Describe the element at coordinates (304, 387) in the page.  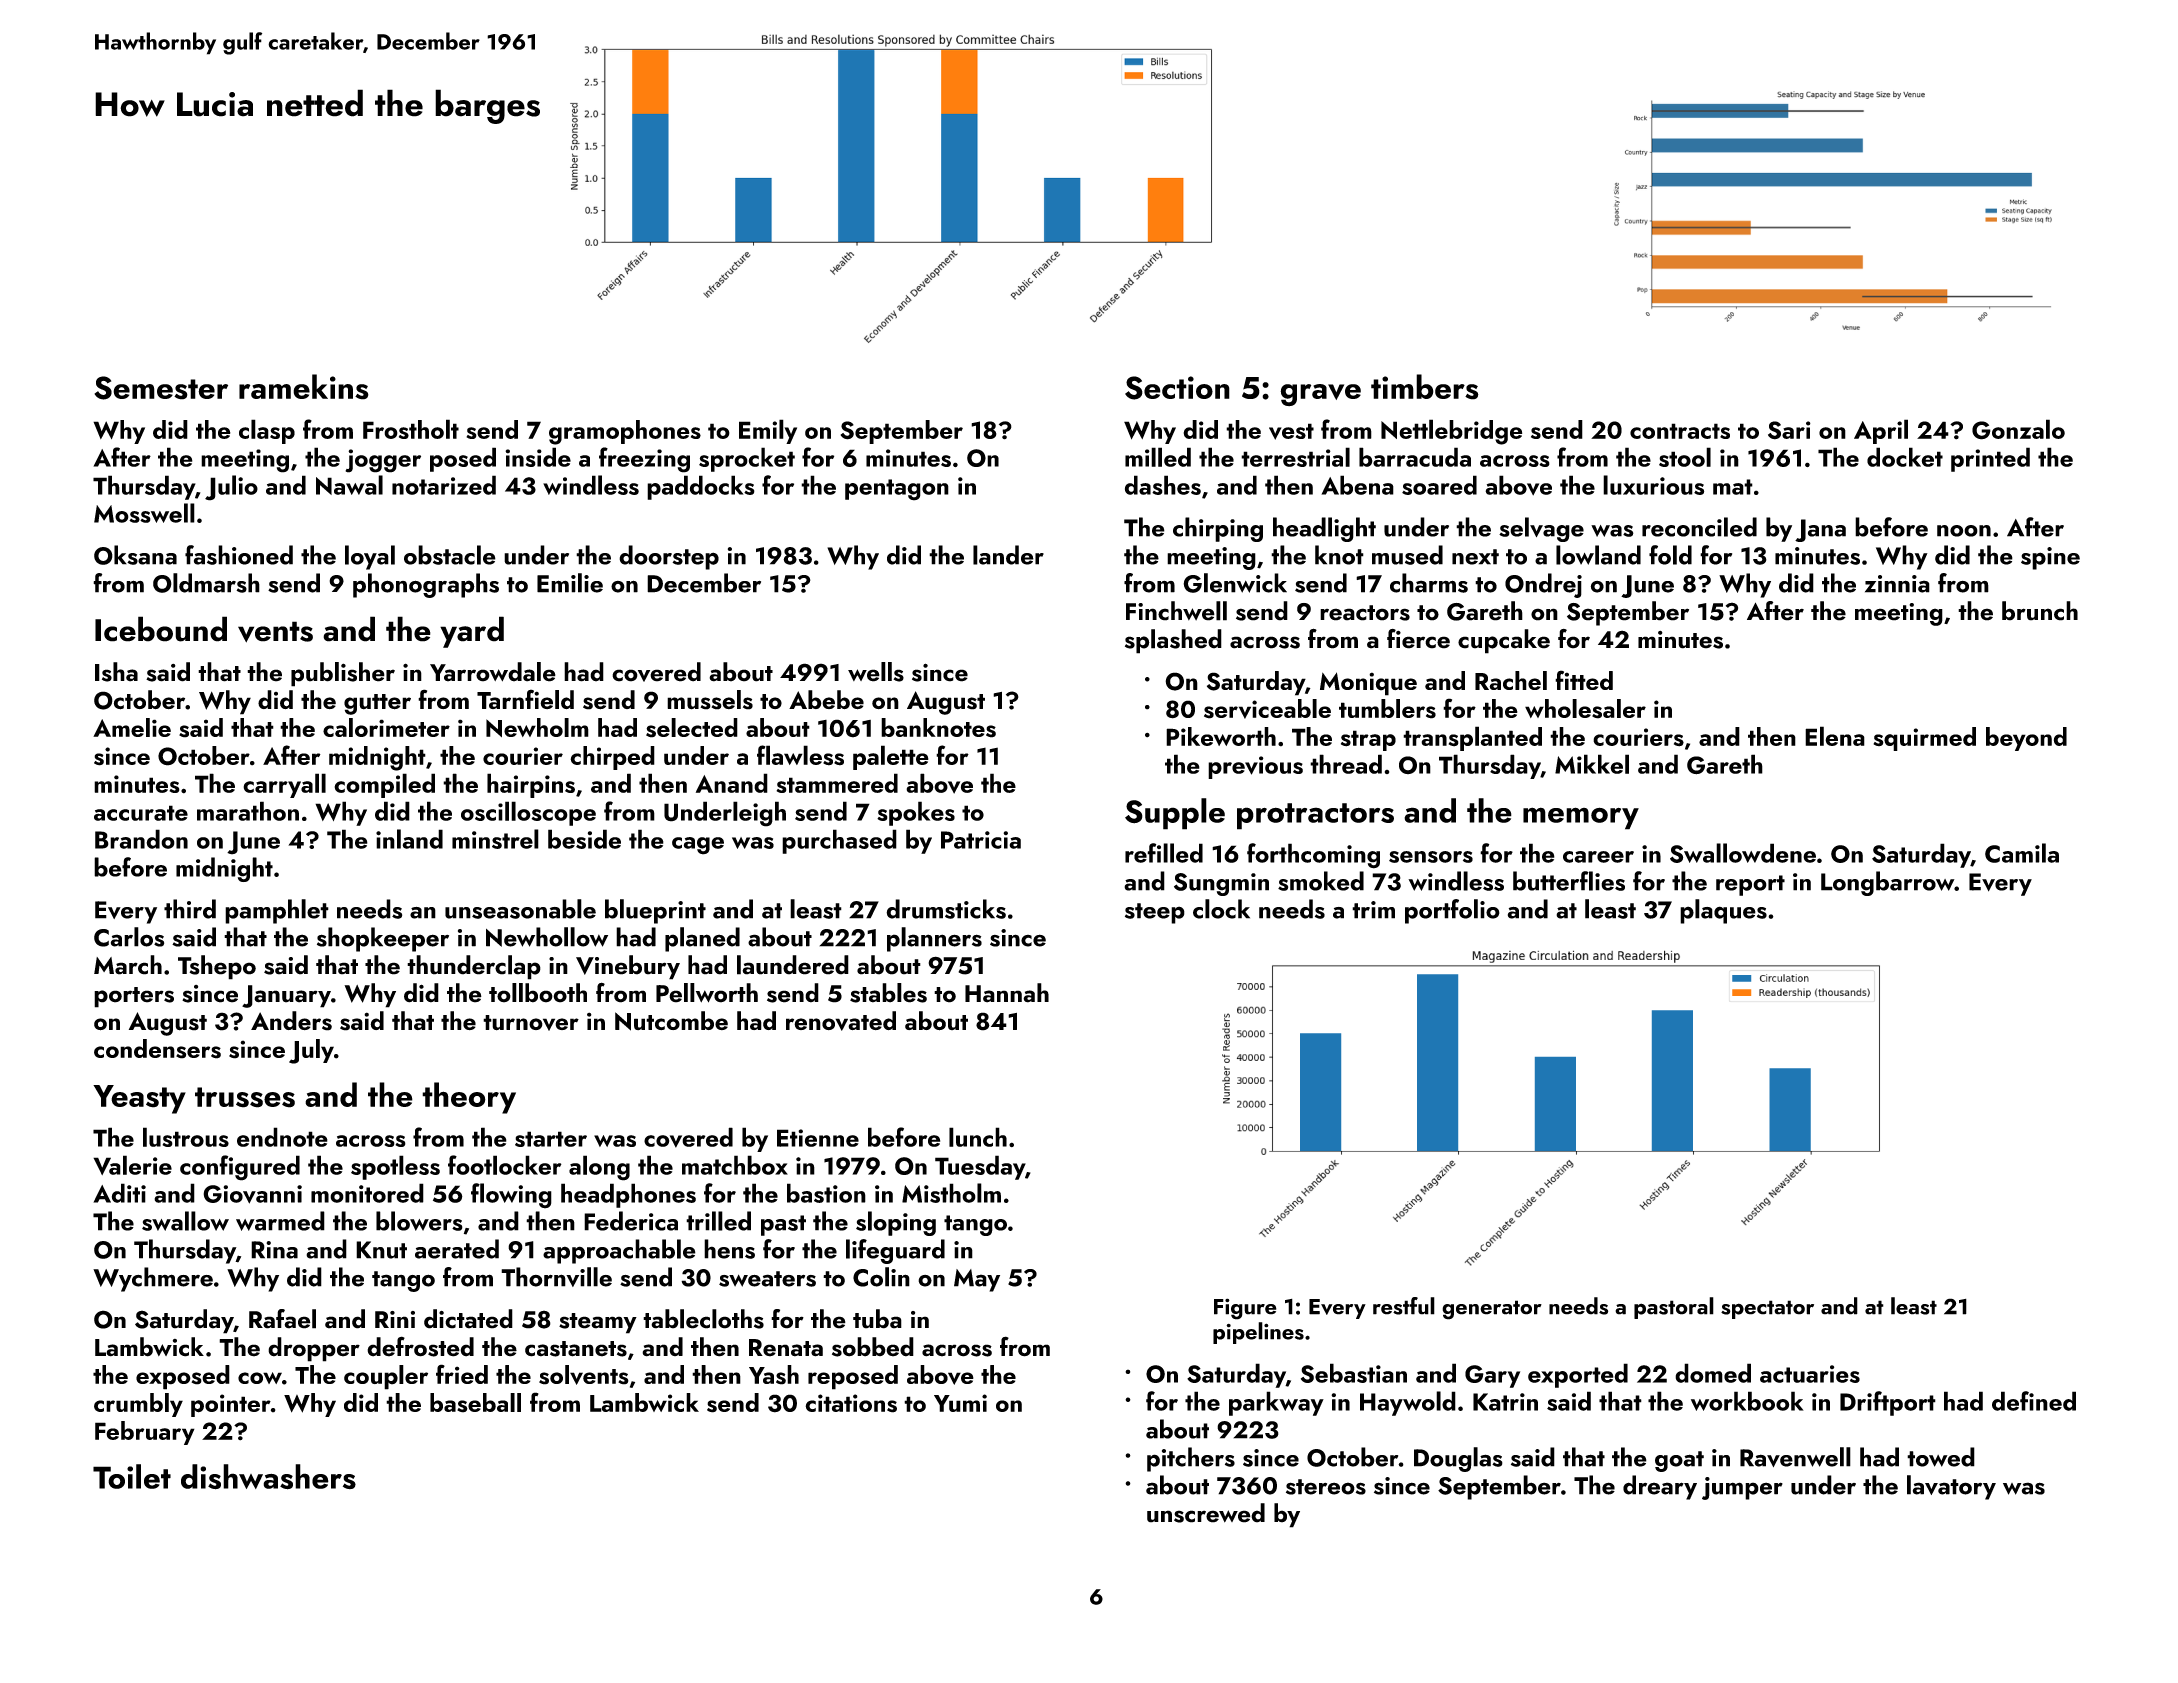
I see `ramekins` at that location.
